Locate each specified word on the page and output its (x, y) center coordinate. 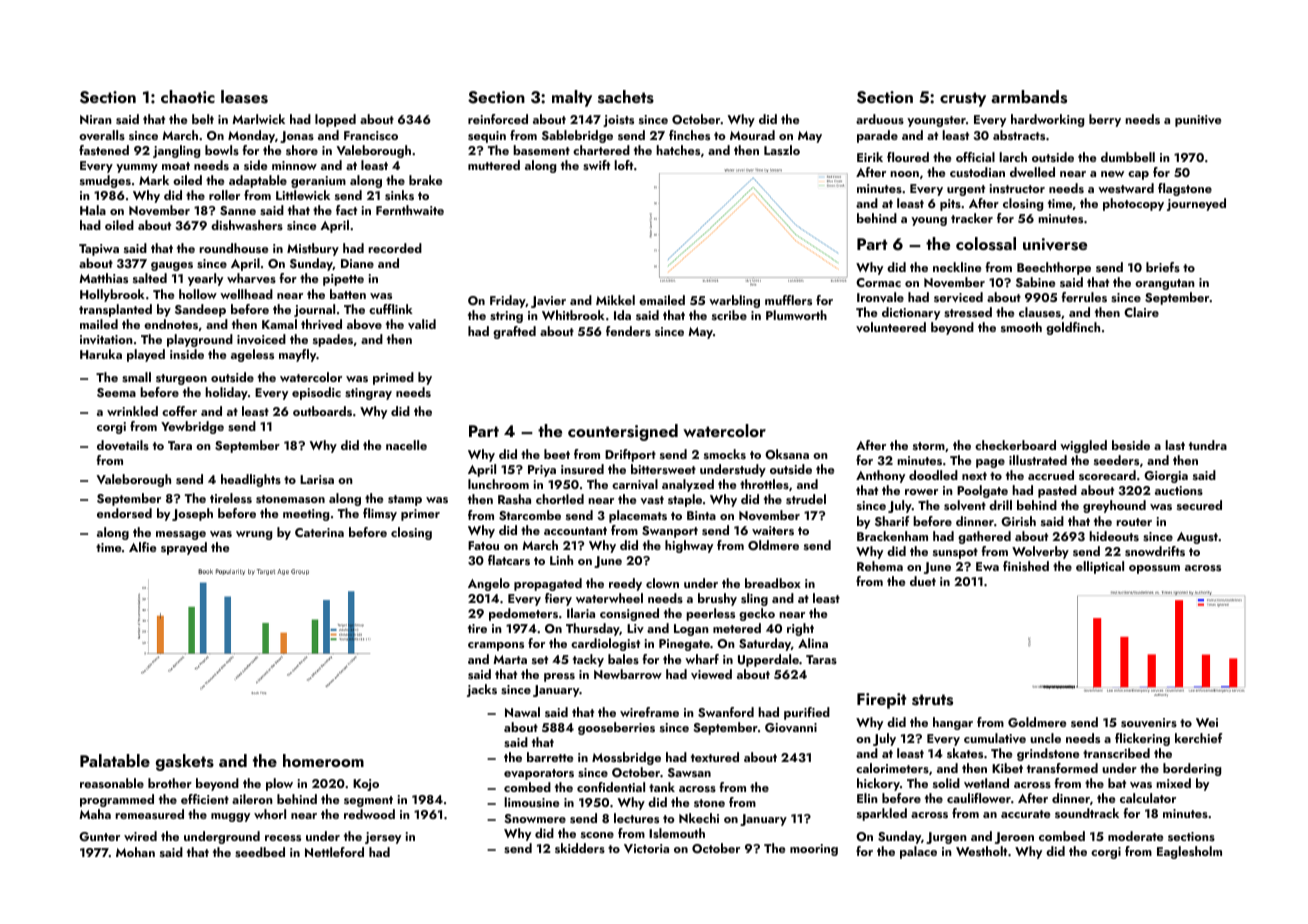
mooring (814, 850)
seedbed (260, 852)
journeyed (1196, 204)
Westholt (981, 851)
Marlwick (258, 119)
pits (950, 205)
